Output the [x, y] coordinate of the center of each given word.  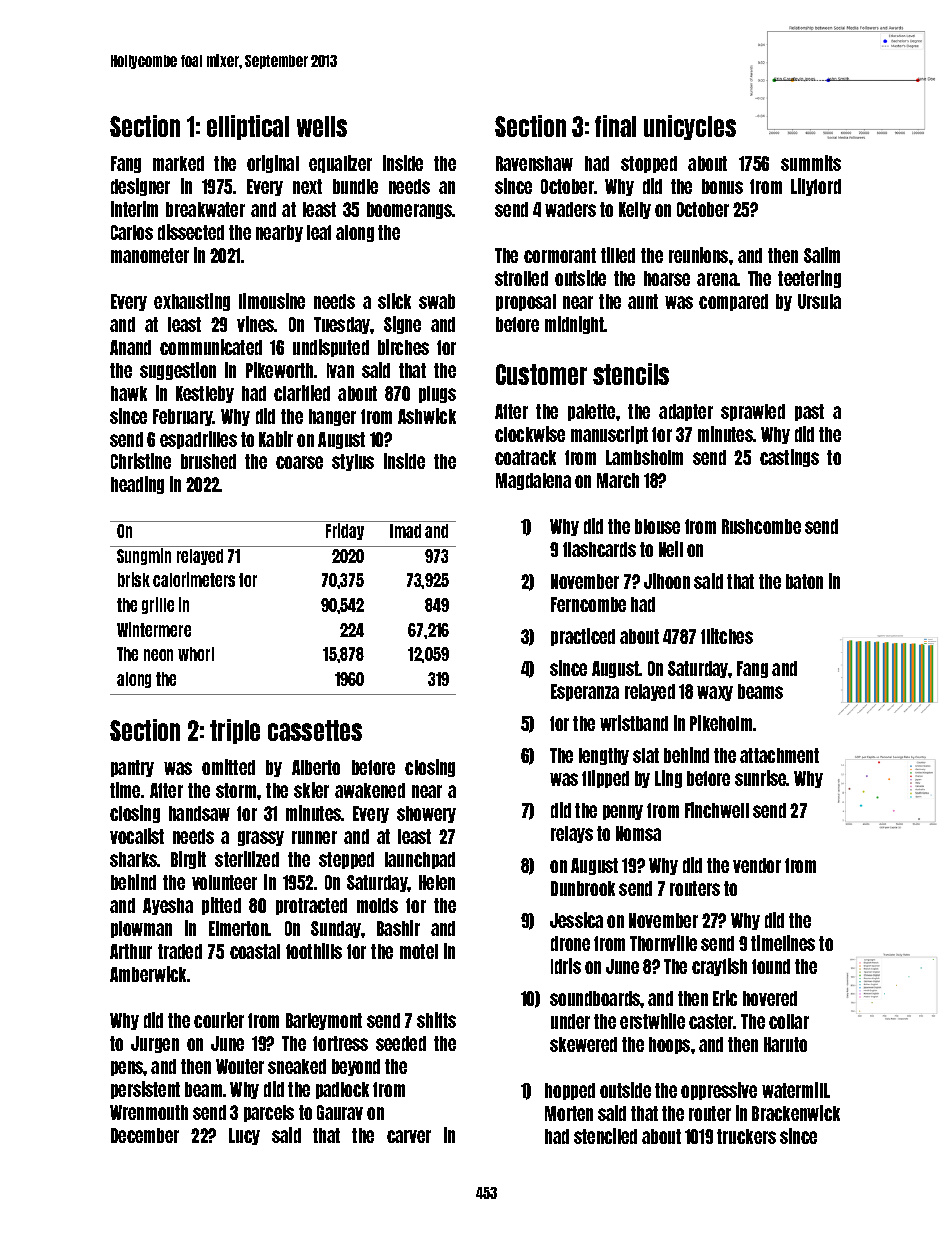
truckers [746, 1136]
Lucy [244, 1136]
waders [570, 209]
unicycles [690, 127]
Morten [569, 1113]
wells [322, 126]
